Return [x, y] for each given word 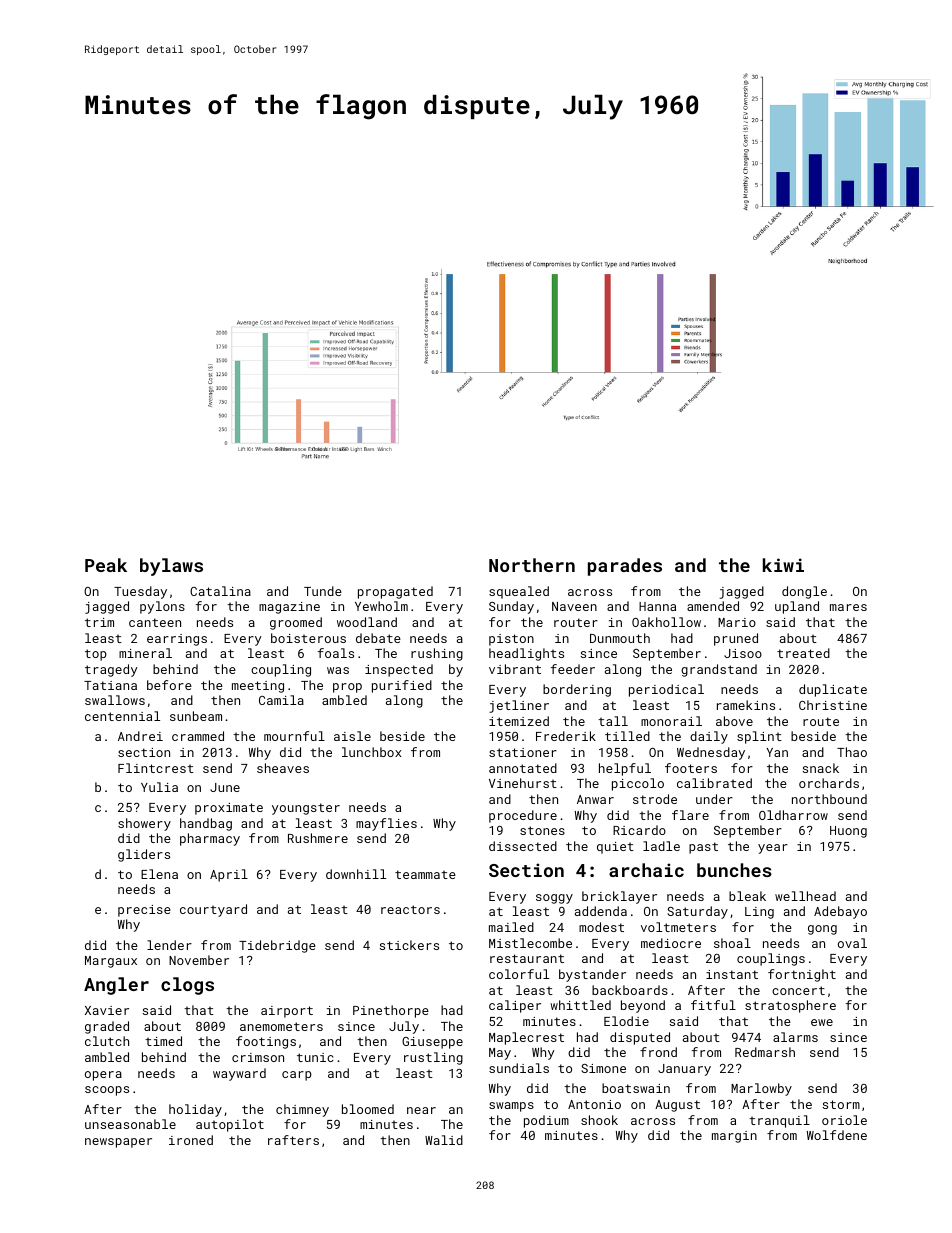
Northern [532, 565]
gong [822, 930]
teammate [425, 874]
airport [287, 1012]
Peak [106, 565]
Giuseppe [432, 1043]
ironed [191, 1140]
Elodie [626, 1021]
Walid [444, 1140]
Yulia [159, 787]
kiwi [783, 565]
